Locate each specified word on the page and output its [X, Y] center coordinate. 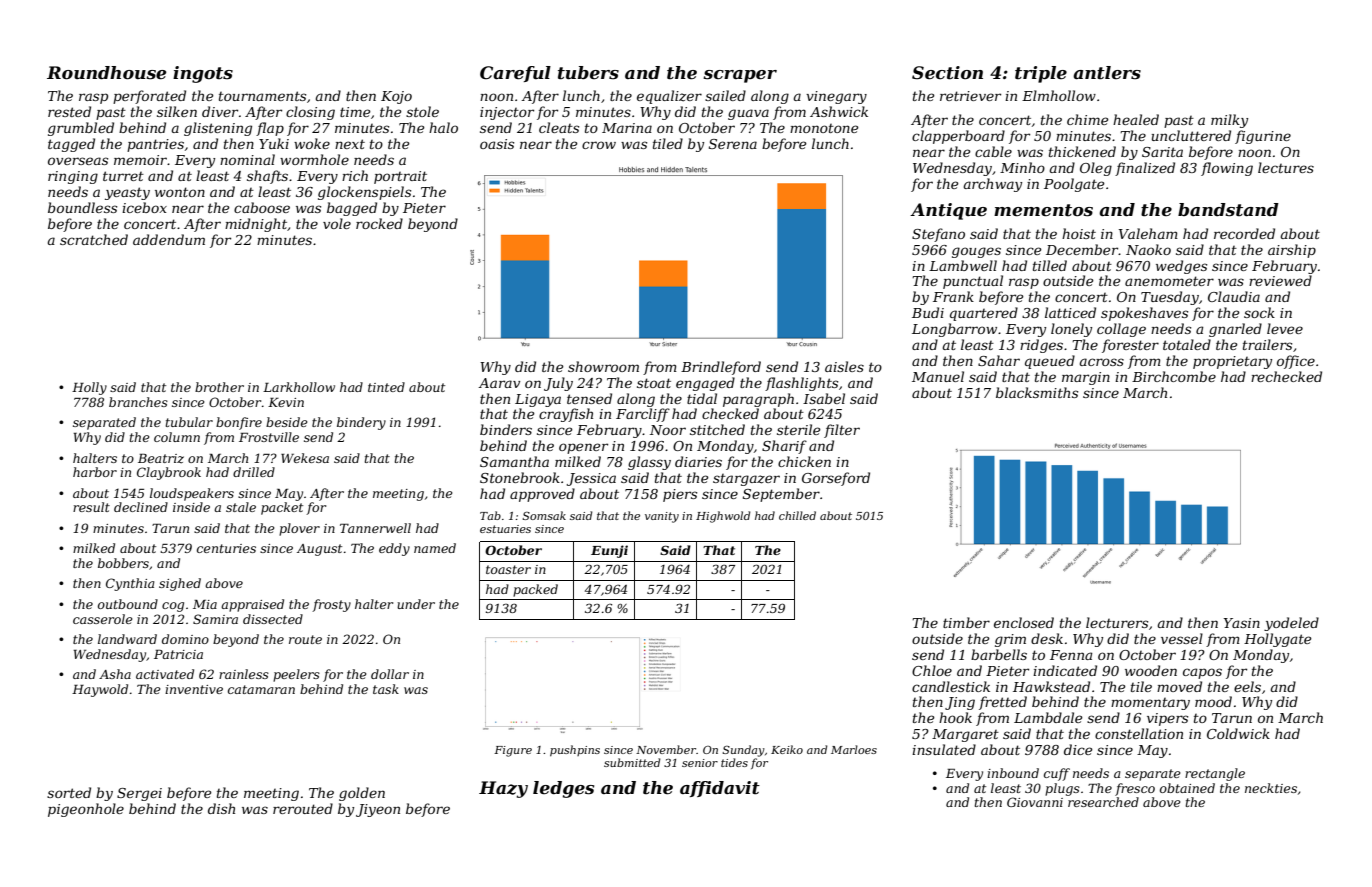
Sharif [784, 447]
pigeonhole [86, 810]
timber [966, 622]
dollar [390, 674]
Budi [928, 312]
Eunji [609, 551]
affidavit [720, 789]
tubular [189, 422]
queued [1050, 362]
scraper [740, 76]
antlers [1107, 73]
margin [1086, 378]
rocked [379, 223]
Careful [515, 74]
